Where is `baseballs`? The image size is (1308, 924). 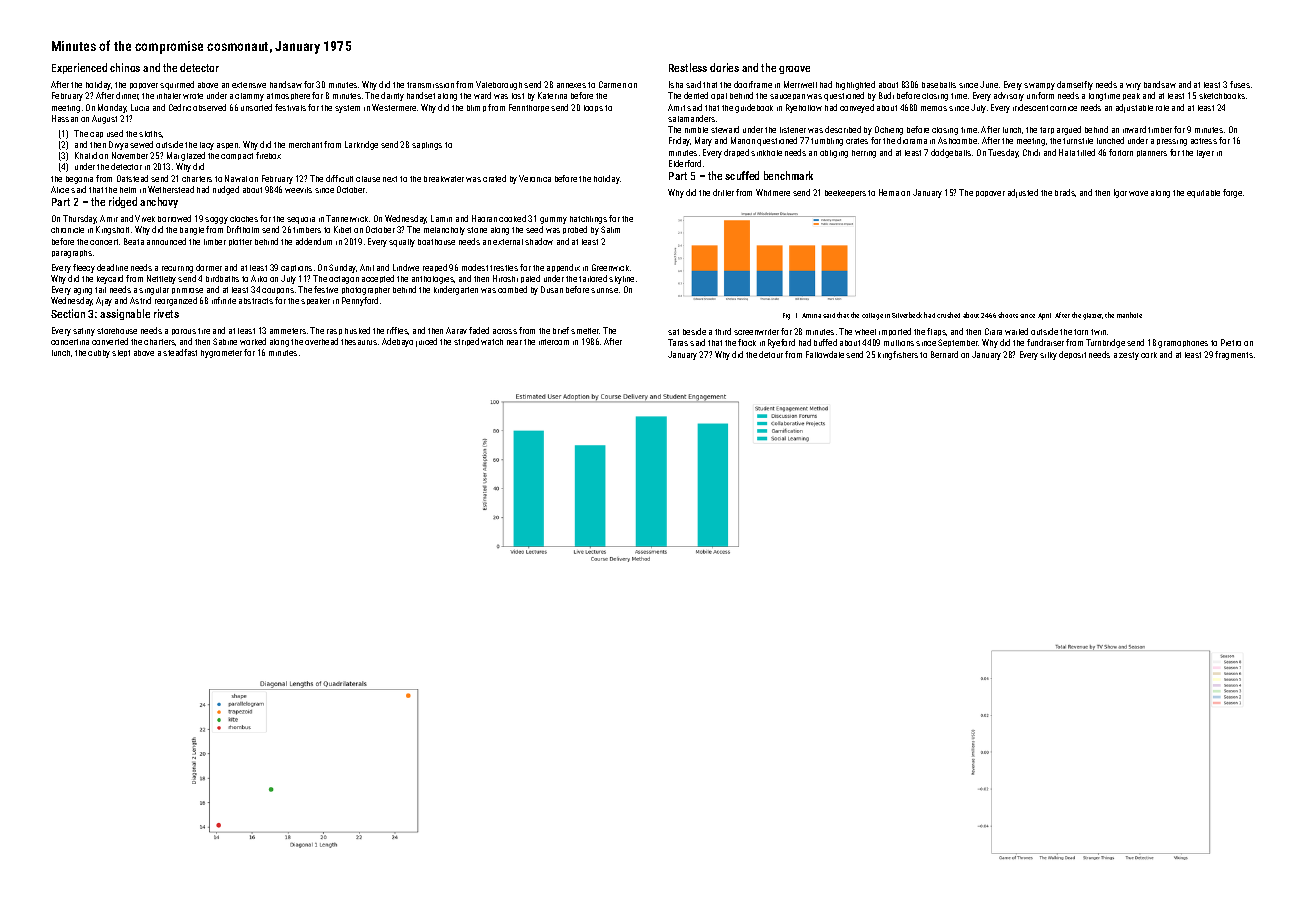
baseballs is located at coordinates (939, 85).
